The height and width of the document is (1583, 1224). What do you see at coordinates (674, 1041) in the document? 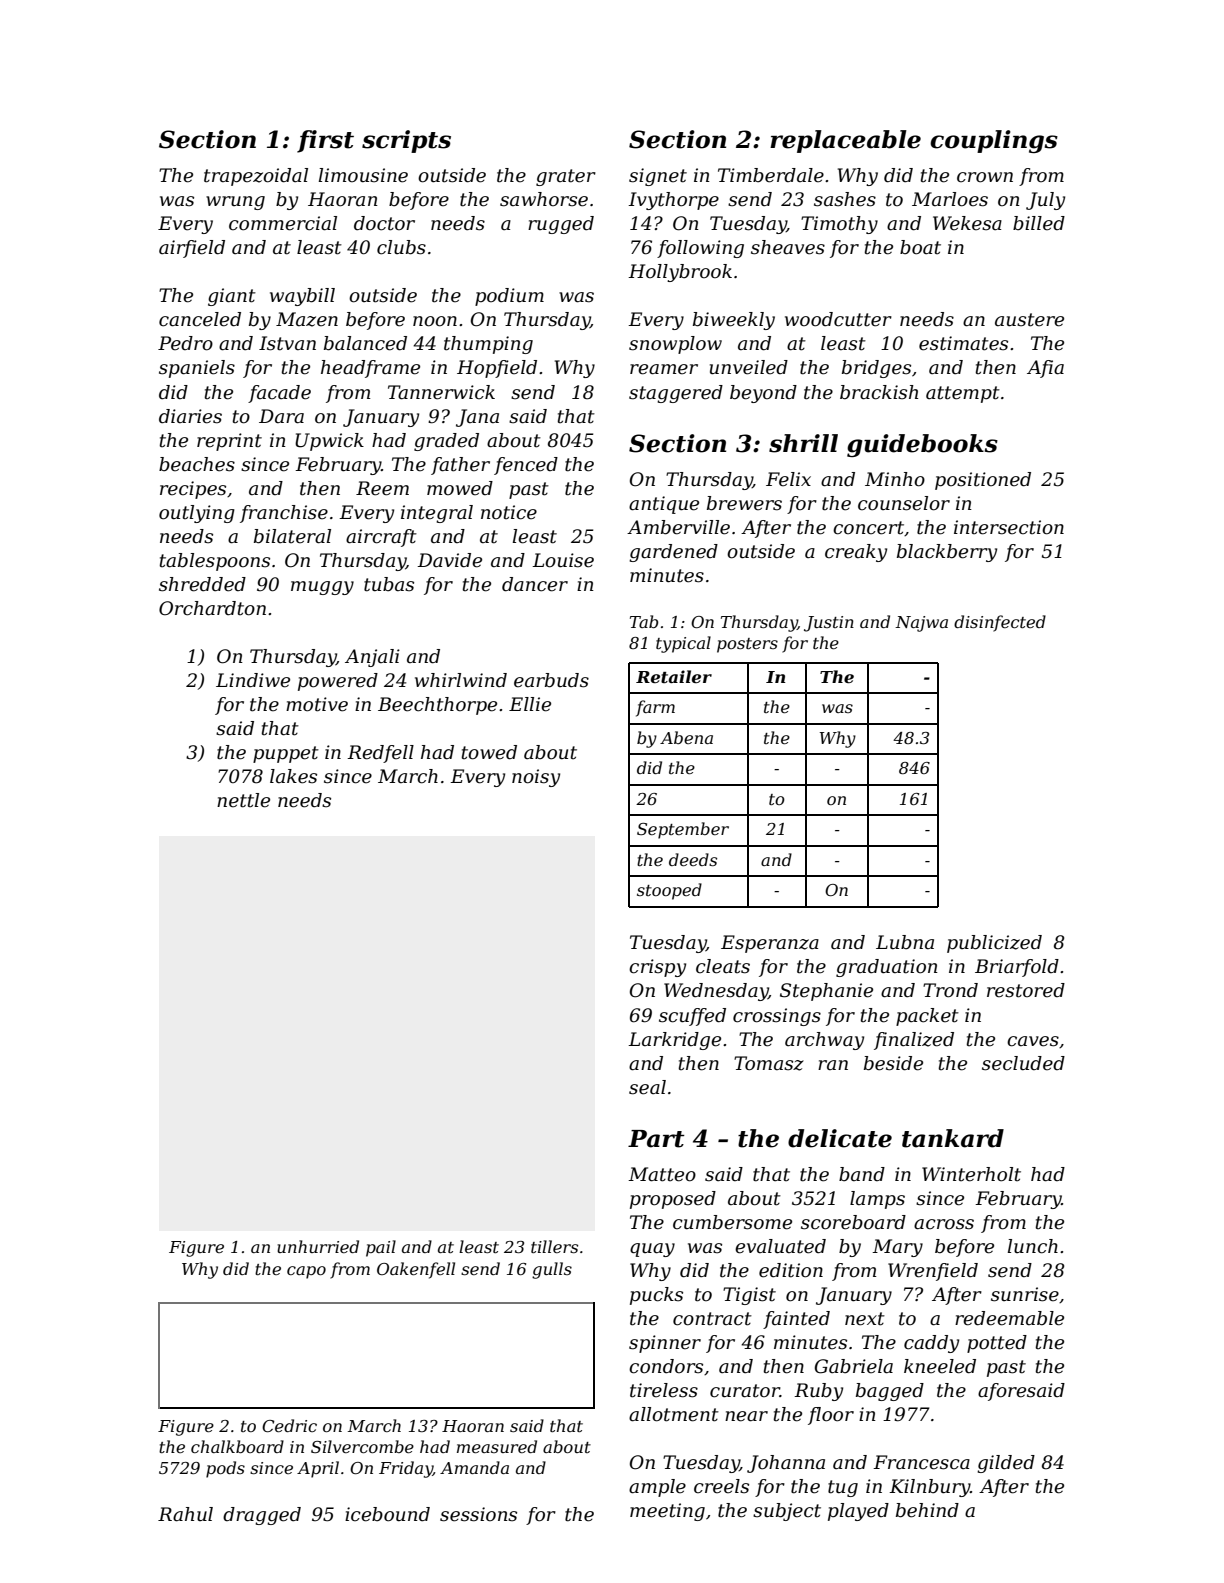
I see `Larkridge` at bounding box center [674, 1041].
